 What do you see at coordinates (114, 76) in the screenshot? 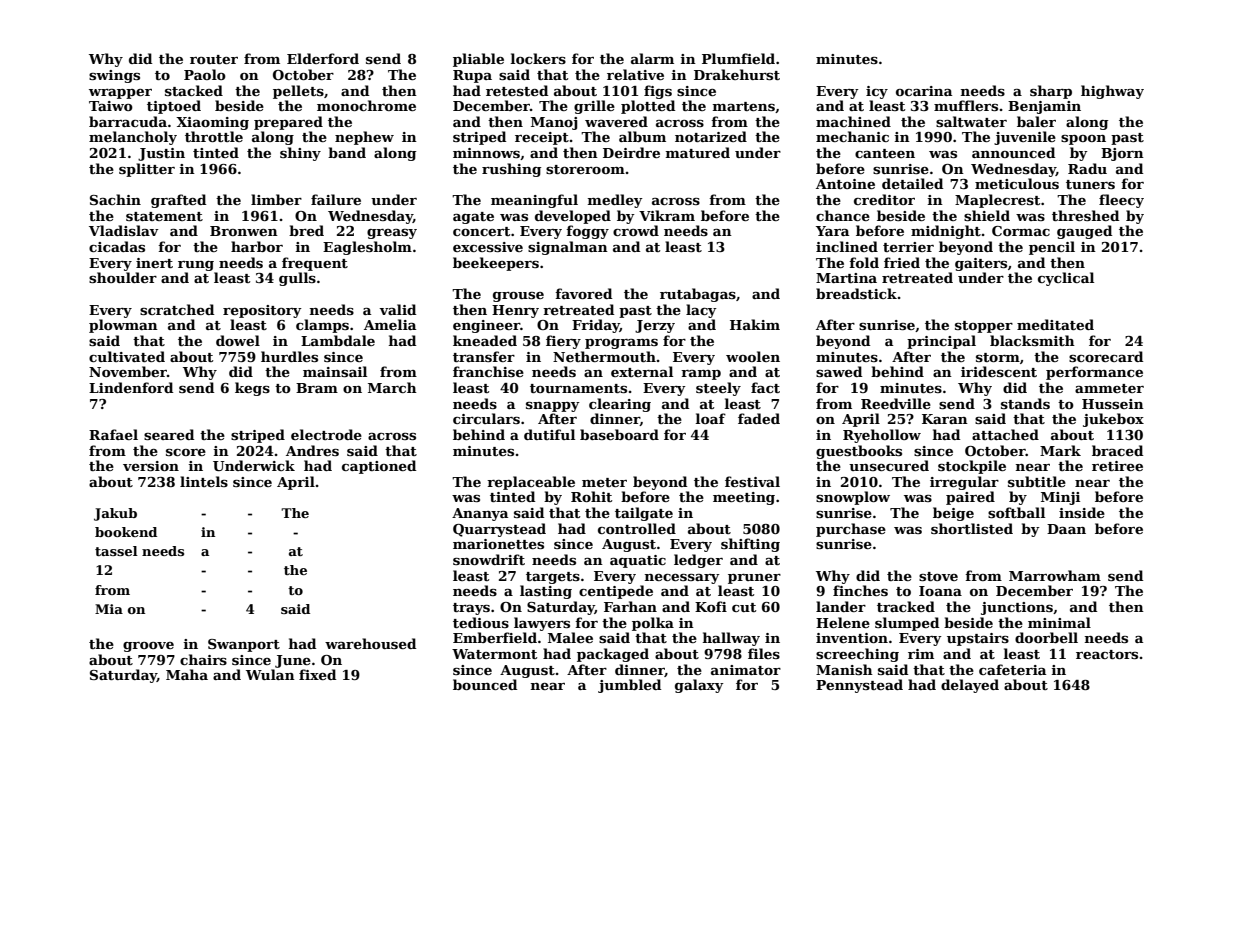
I see `swings` at bounding box center [114, 76].
